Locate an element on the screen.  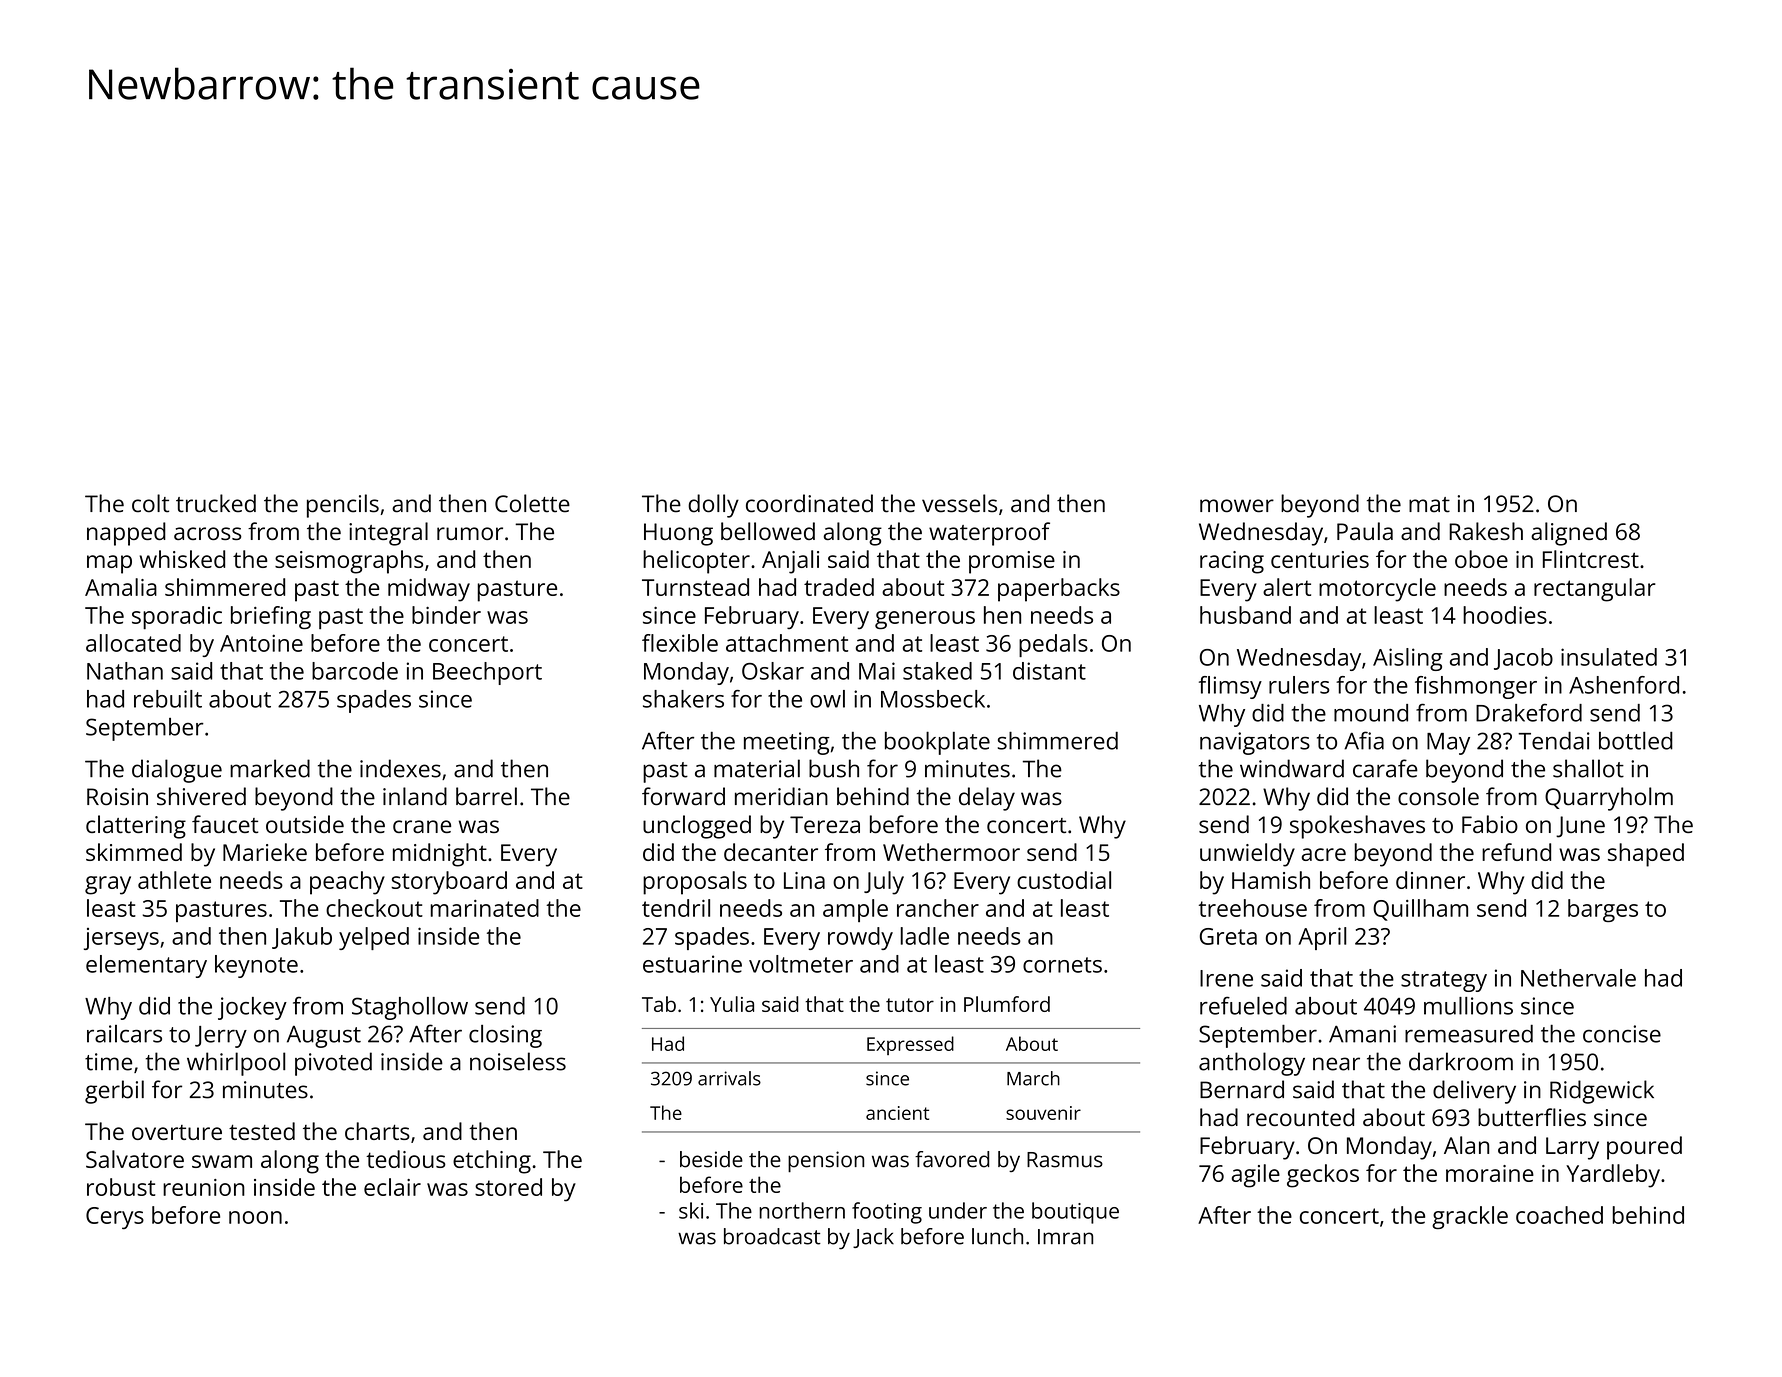
indexes is located at coordinates (400, 768).
